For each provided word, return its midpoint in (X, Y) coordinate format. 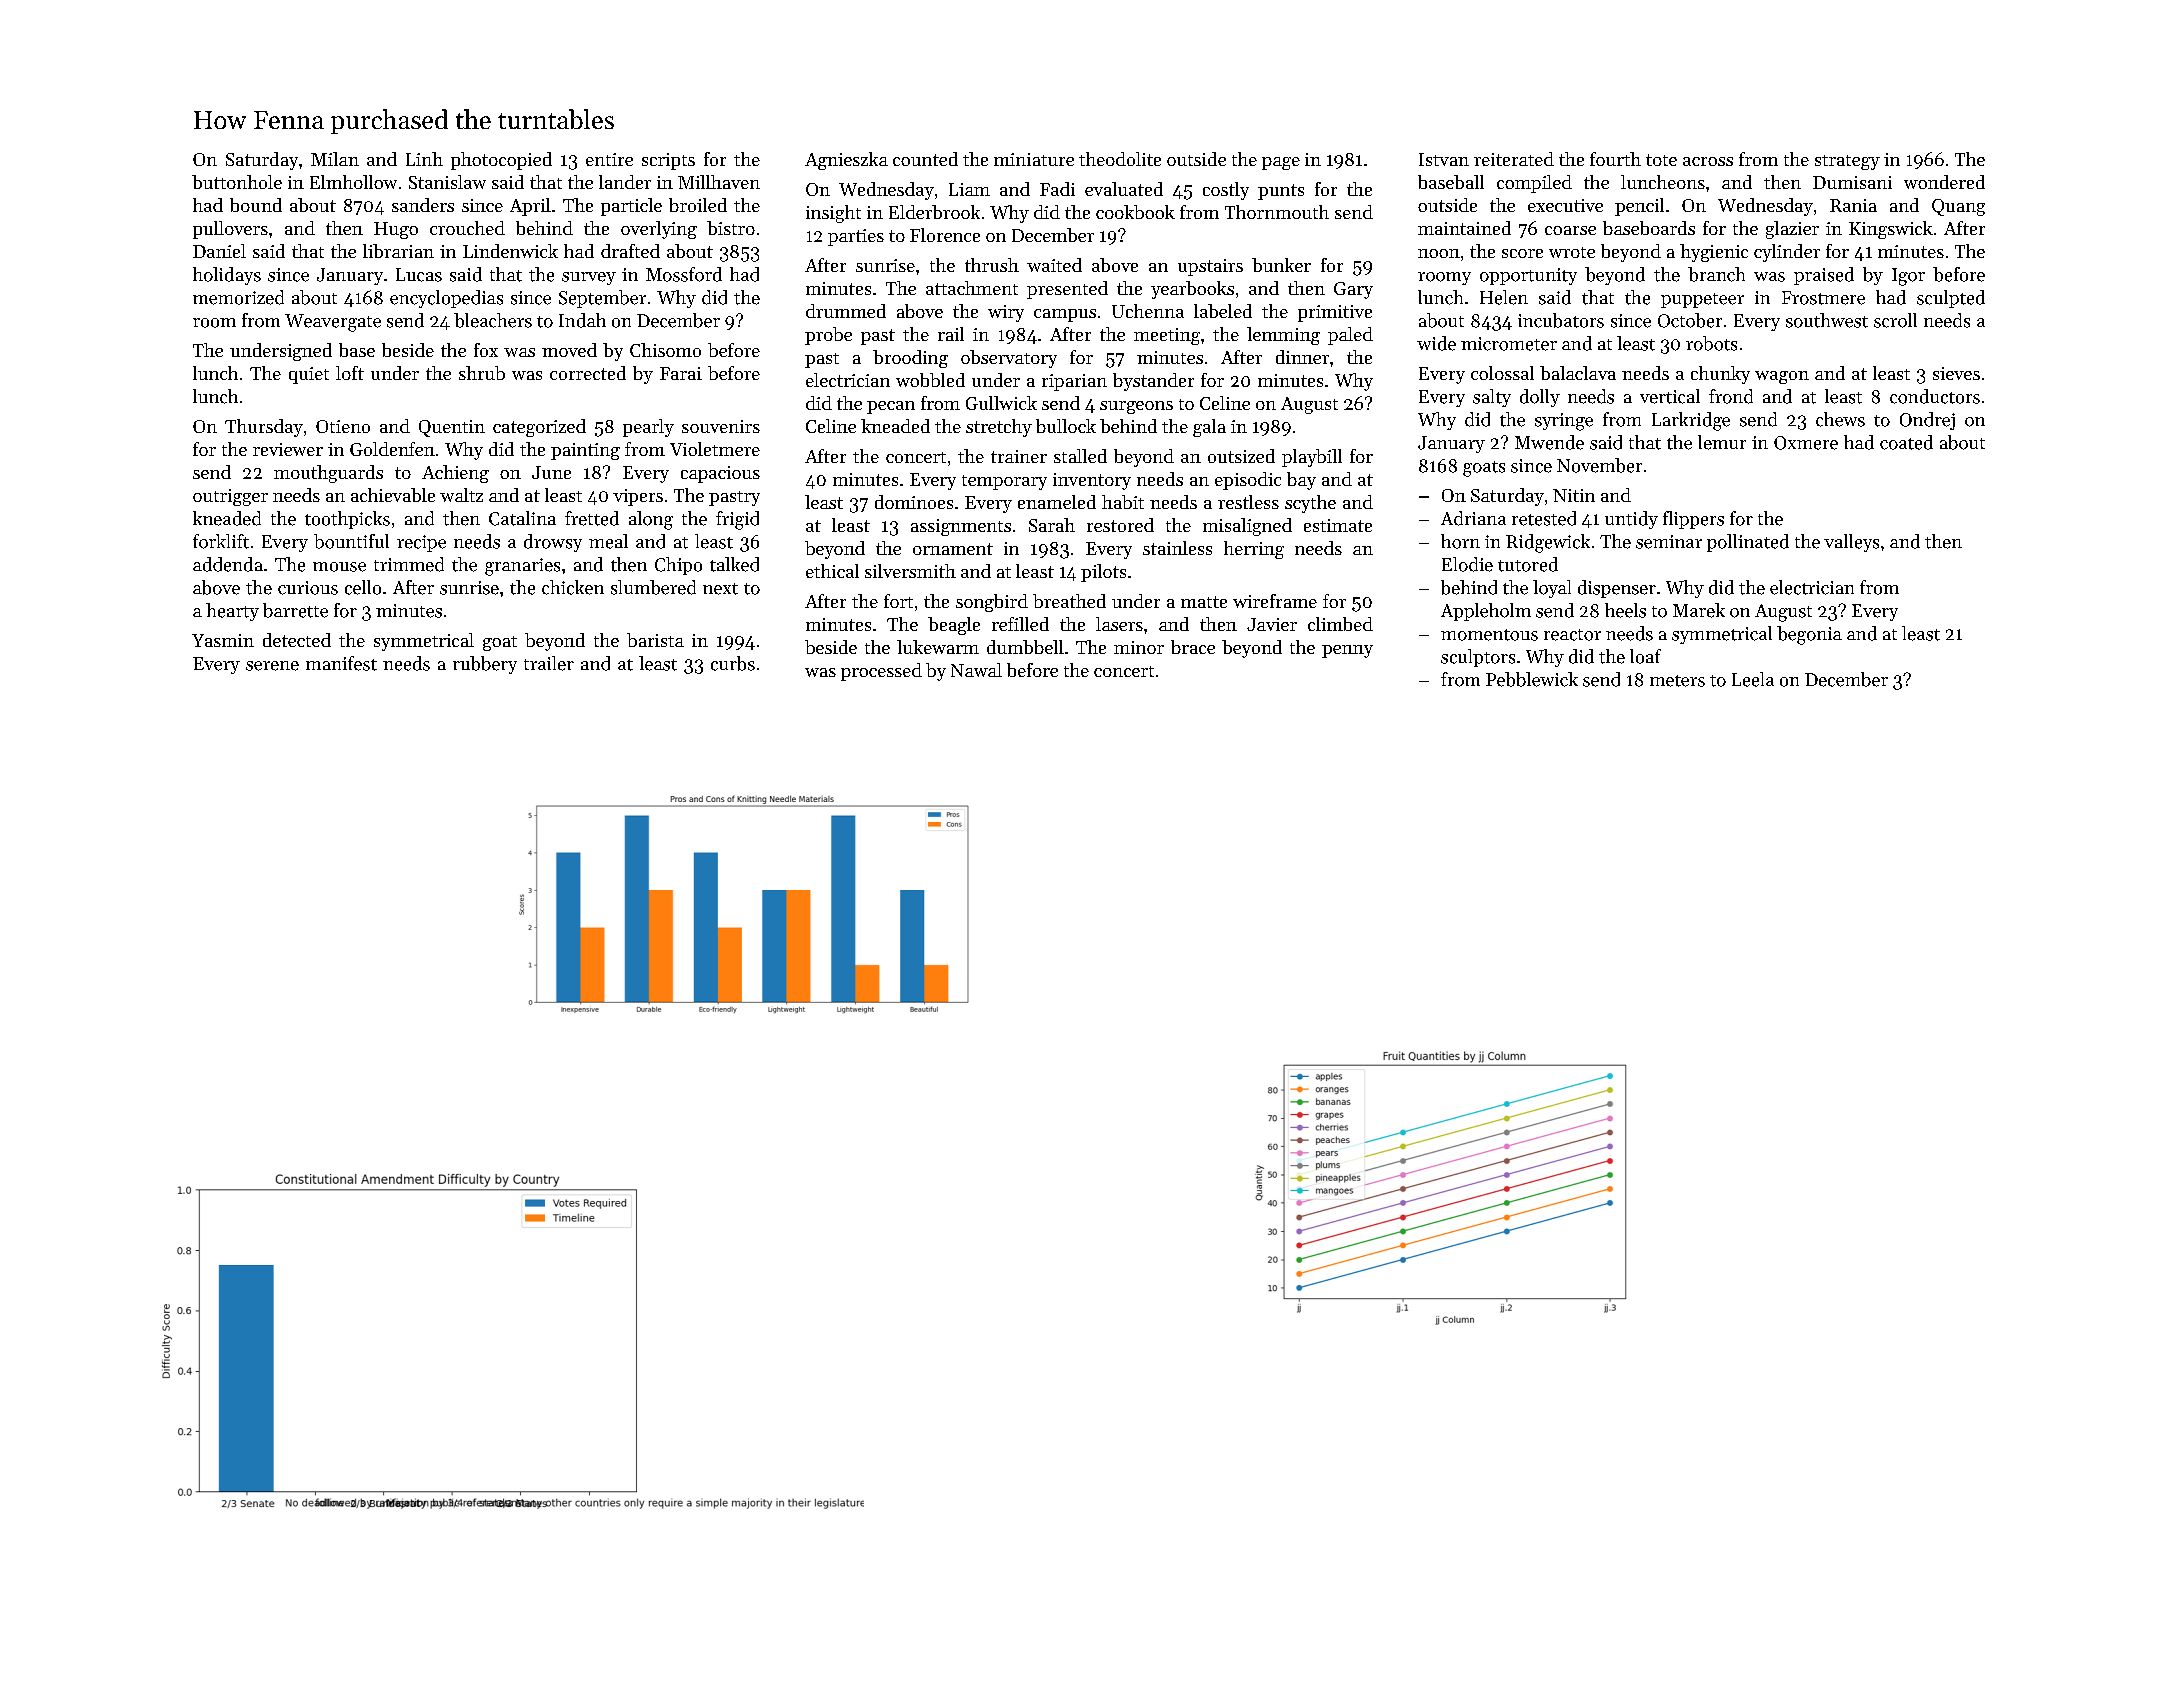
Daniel (219, 251)
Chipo (678, 566)
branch (1716, 274)
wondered (1944, 182)
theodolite (1120, 159)
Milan (335, 159)
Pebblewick (1532, 679)
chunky (1720, 375)
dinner (1302, 357)
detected (297, 640)
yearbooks (1192, 290)
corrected (588, 373)
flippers (1693, 520)
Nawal (976, 670)
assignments (961, 527)
